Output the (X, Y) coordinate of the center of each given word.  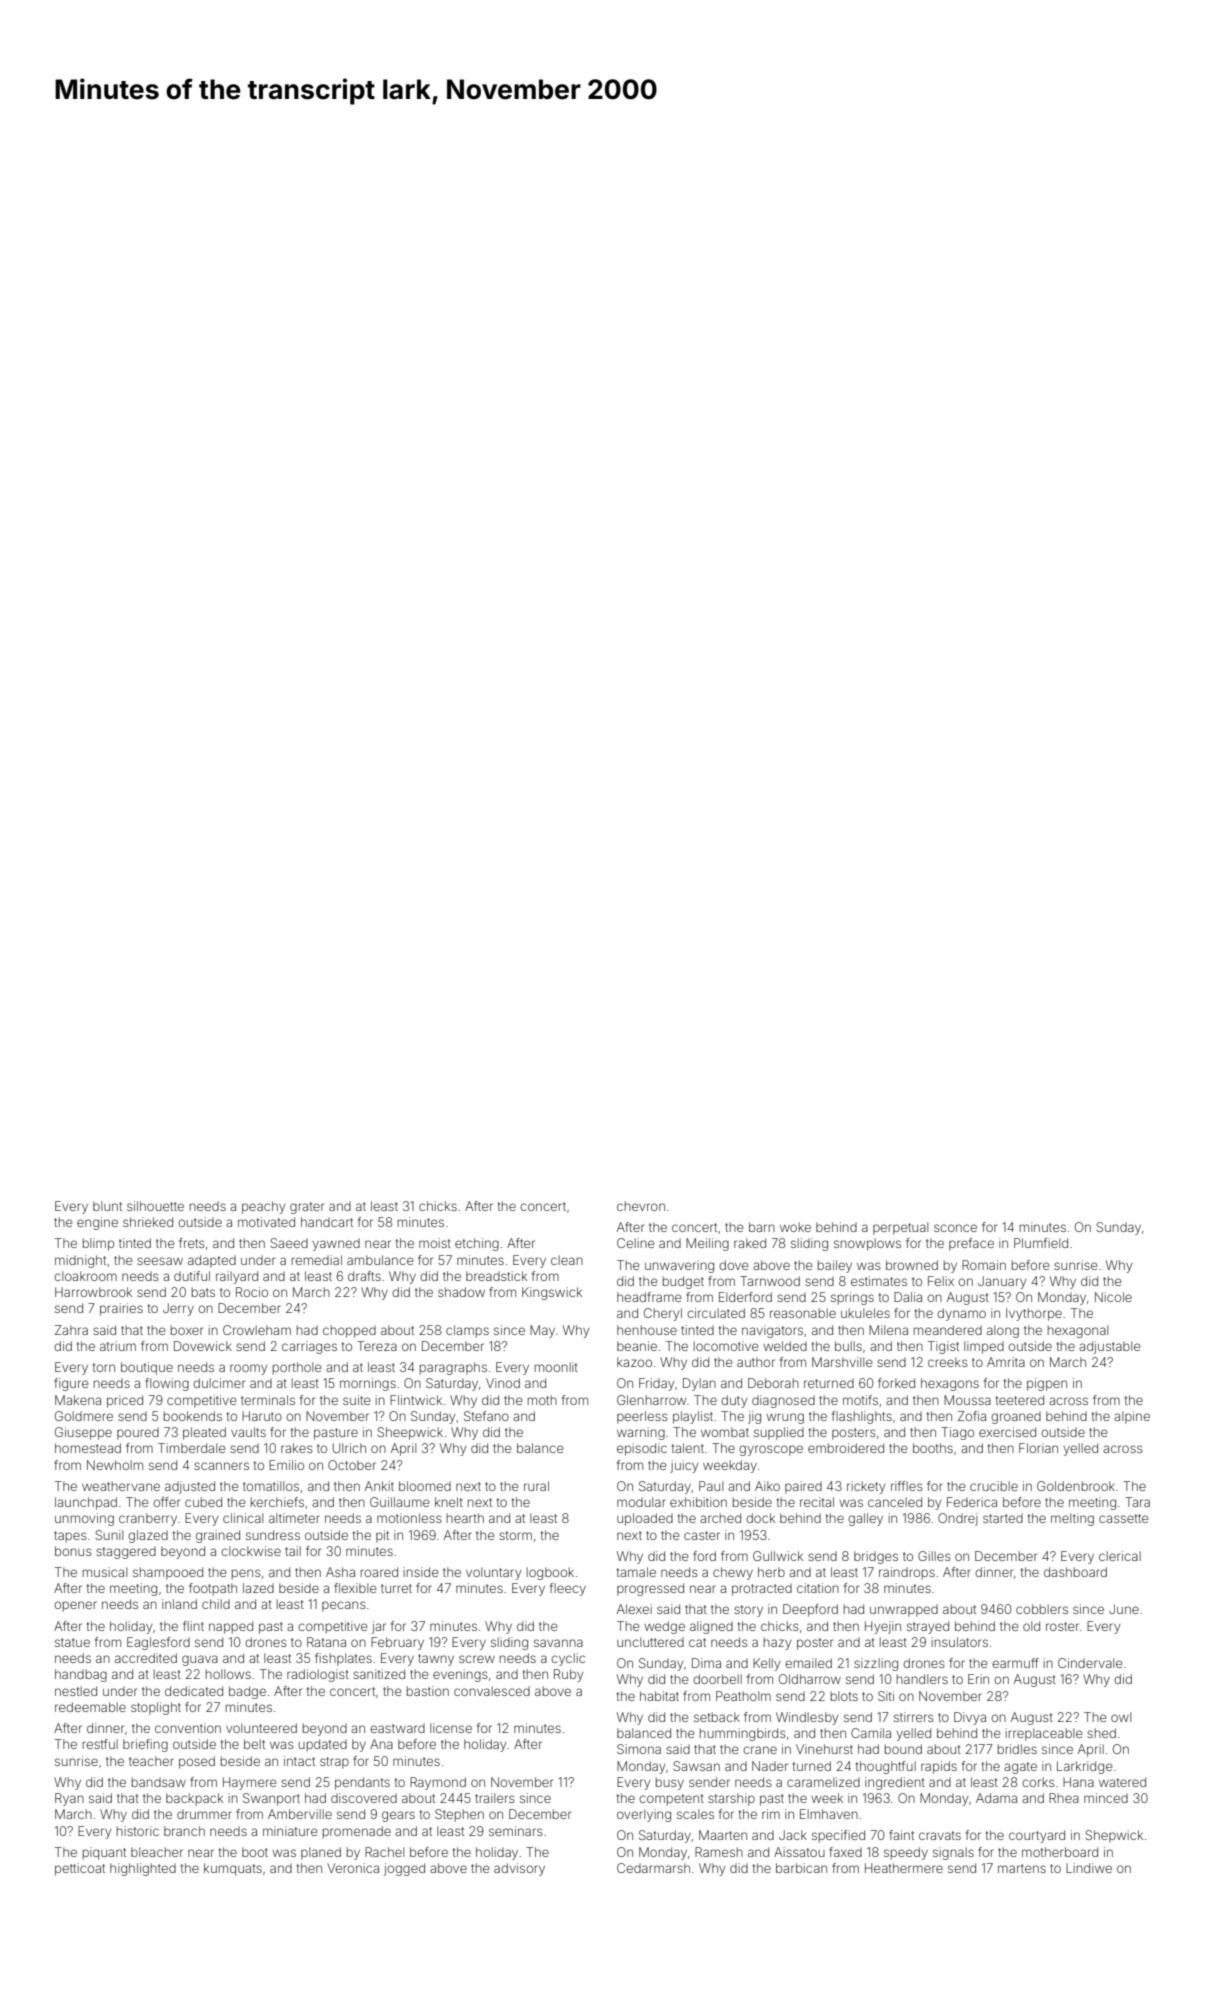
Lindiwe (1089, 1868)
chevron (641, 1206)
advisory (519, 1869)
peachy (263, 1207)
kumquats (233, 1869)
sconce (955, 1228)
